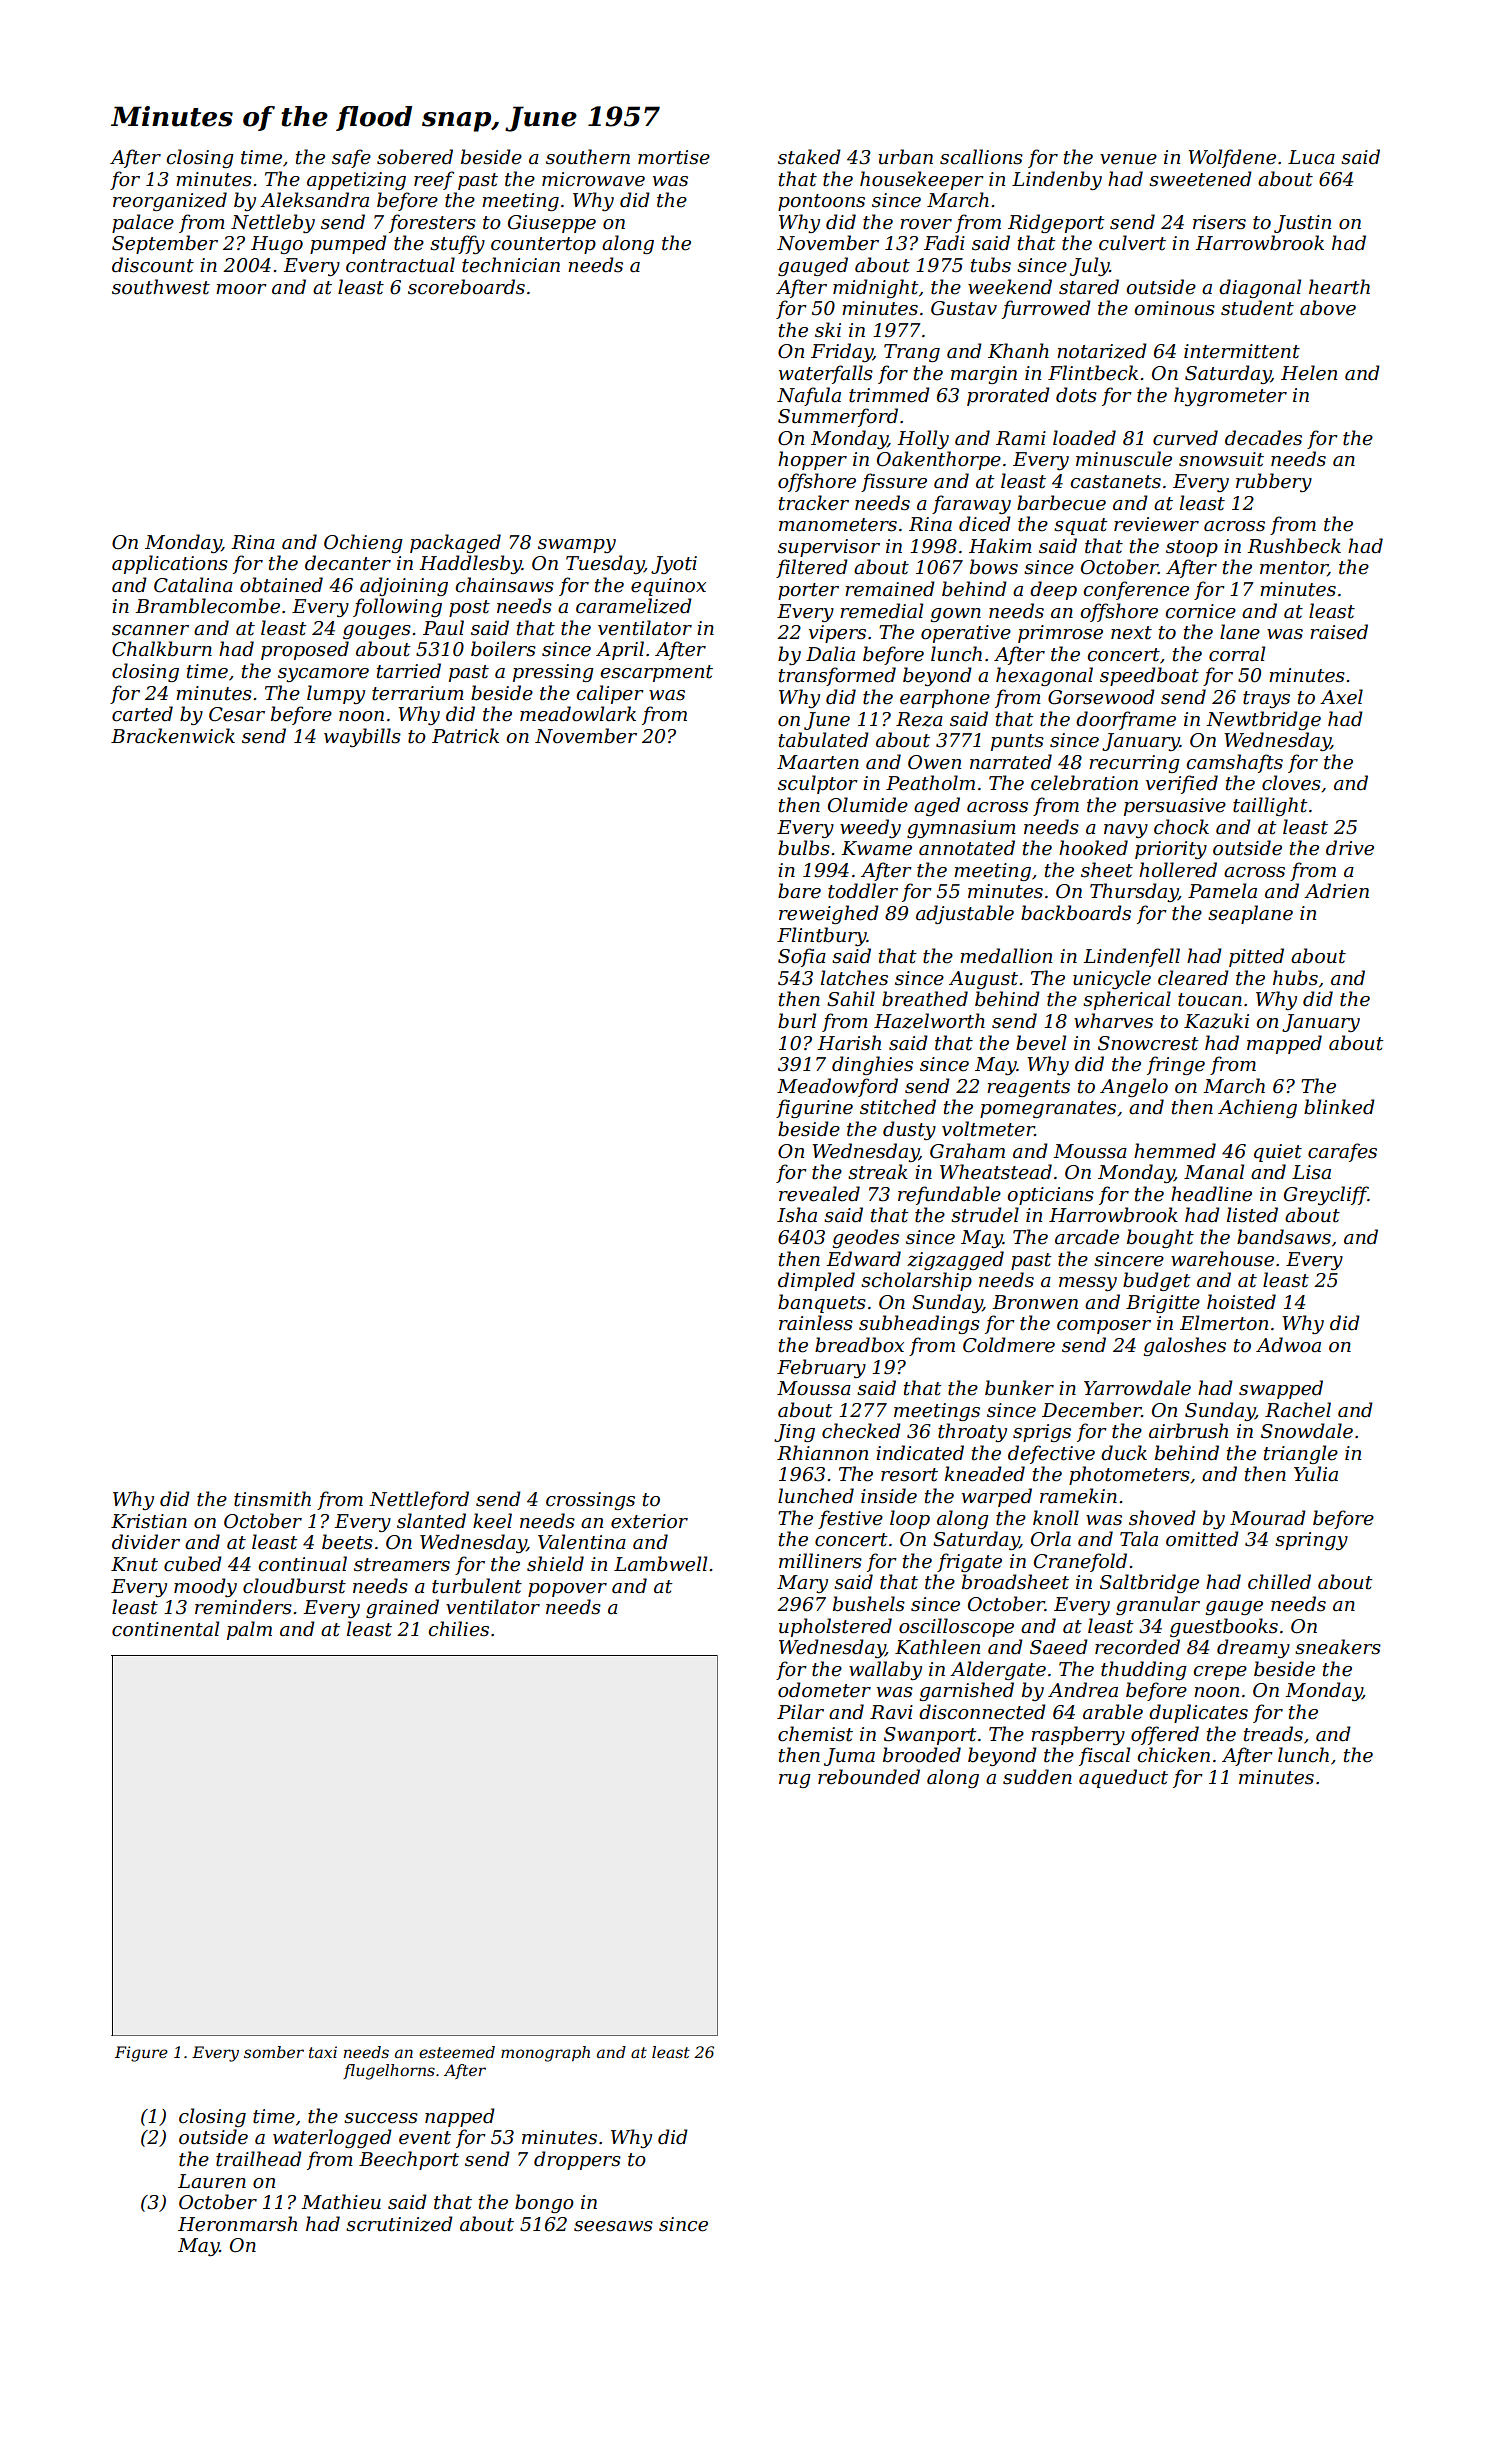 The height and width of the screenshot is (2464, 1496). What do you see at coordinates (272, 1499) in the screenshot?
I see `tinsmith` at bounding box center [272, 1499].
